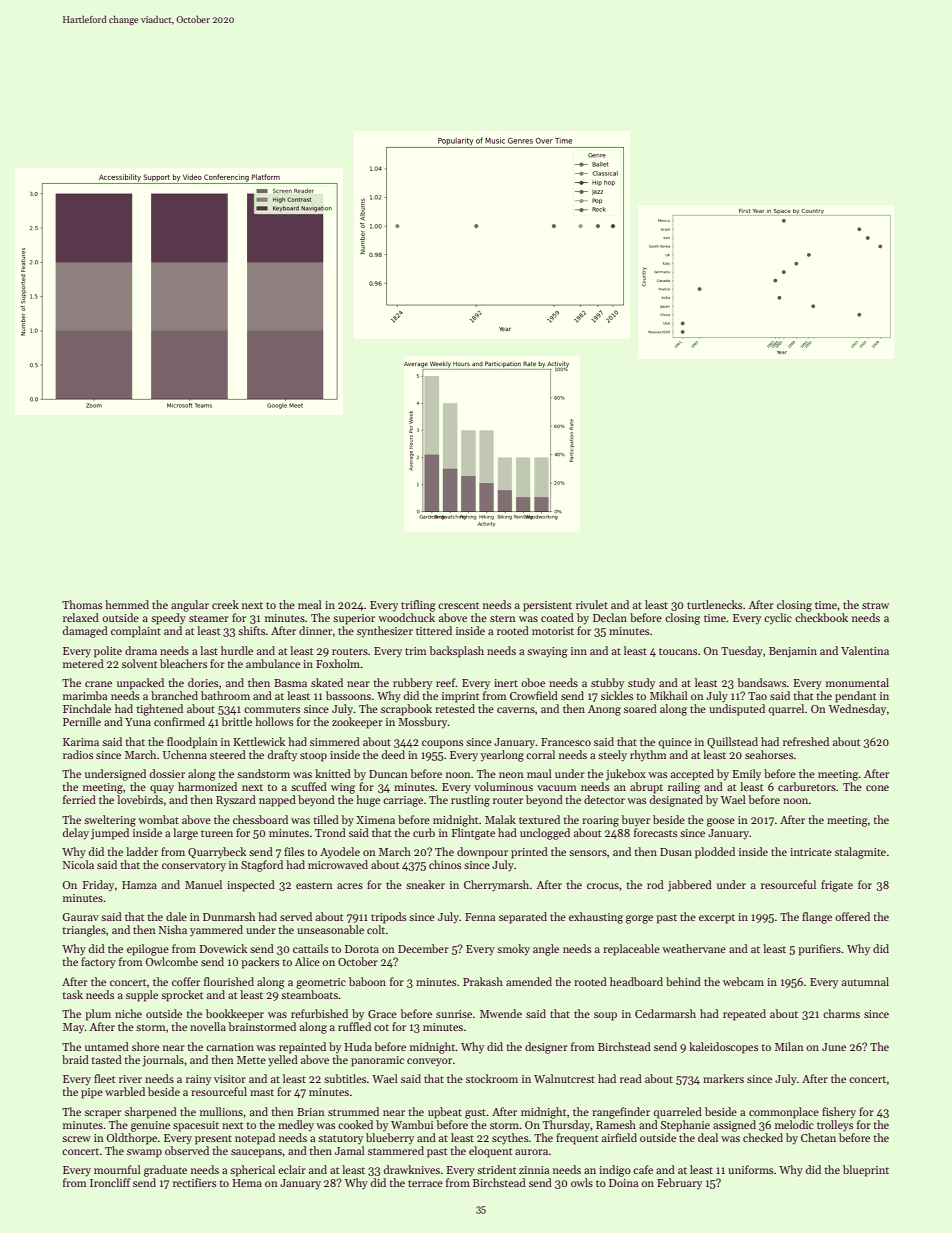 Image resolution: width=952 pixels, height=1233 pixels. What do you see at coordinates (150, 1126) in the screenshot?
I see `genuine` at bounding box center [150, 1126].
